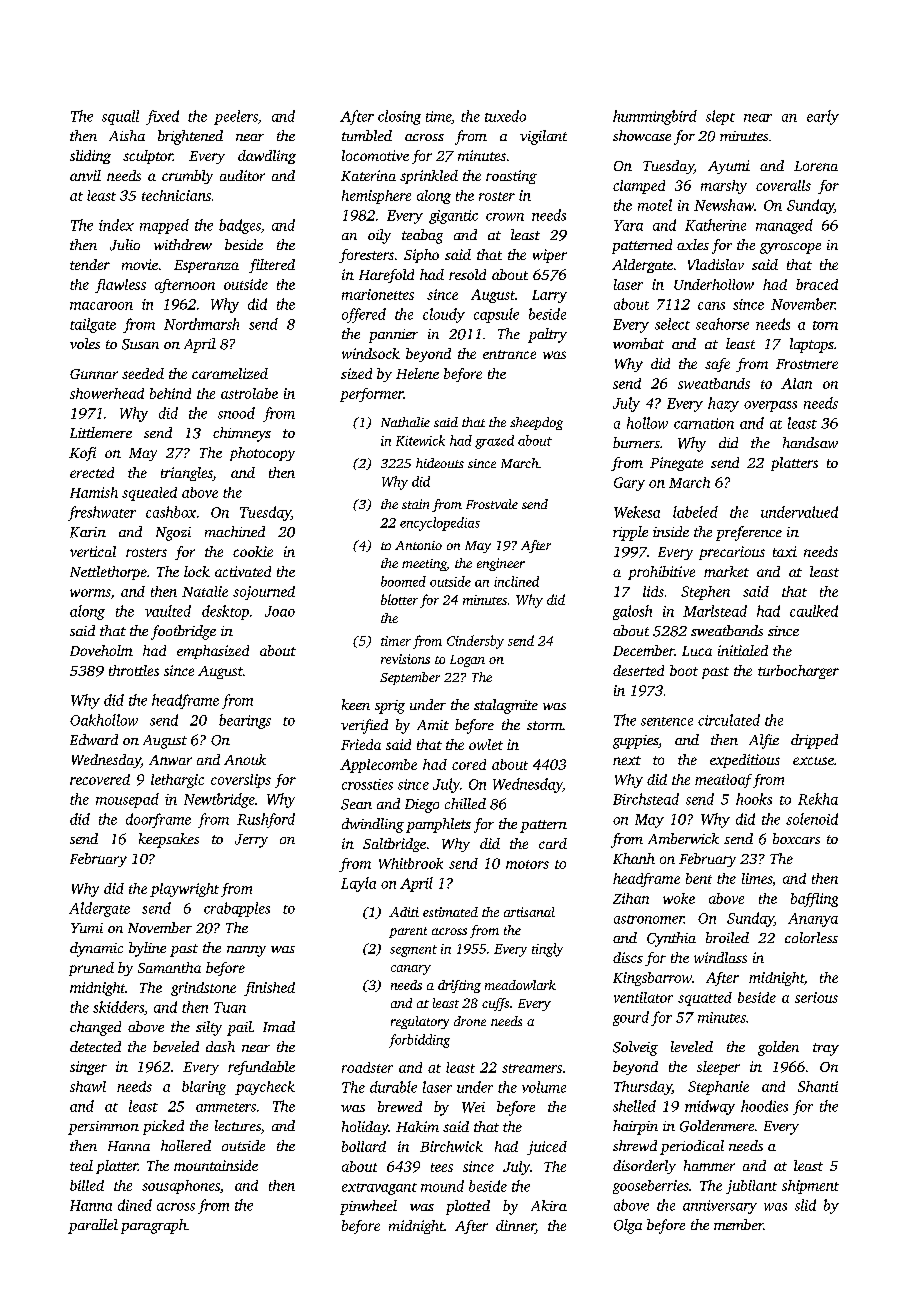 This screenshot has height=1316, width=908. What do you see at coordinates (676, 464) in the screenshot?
I see `Pinegate` at bounding box center [676, 464].
